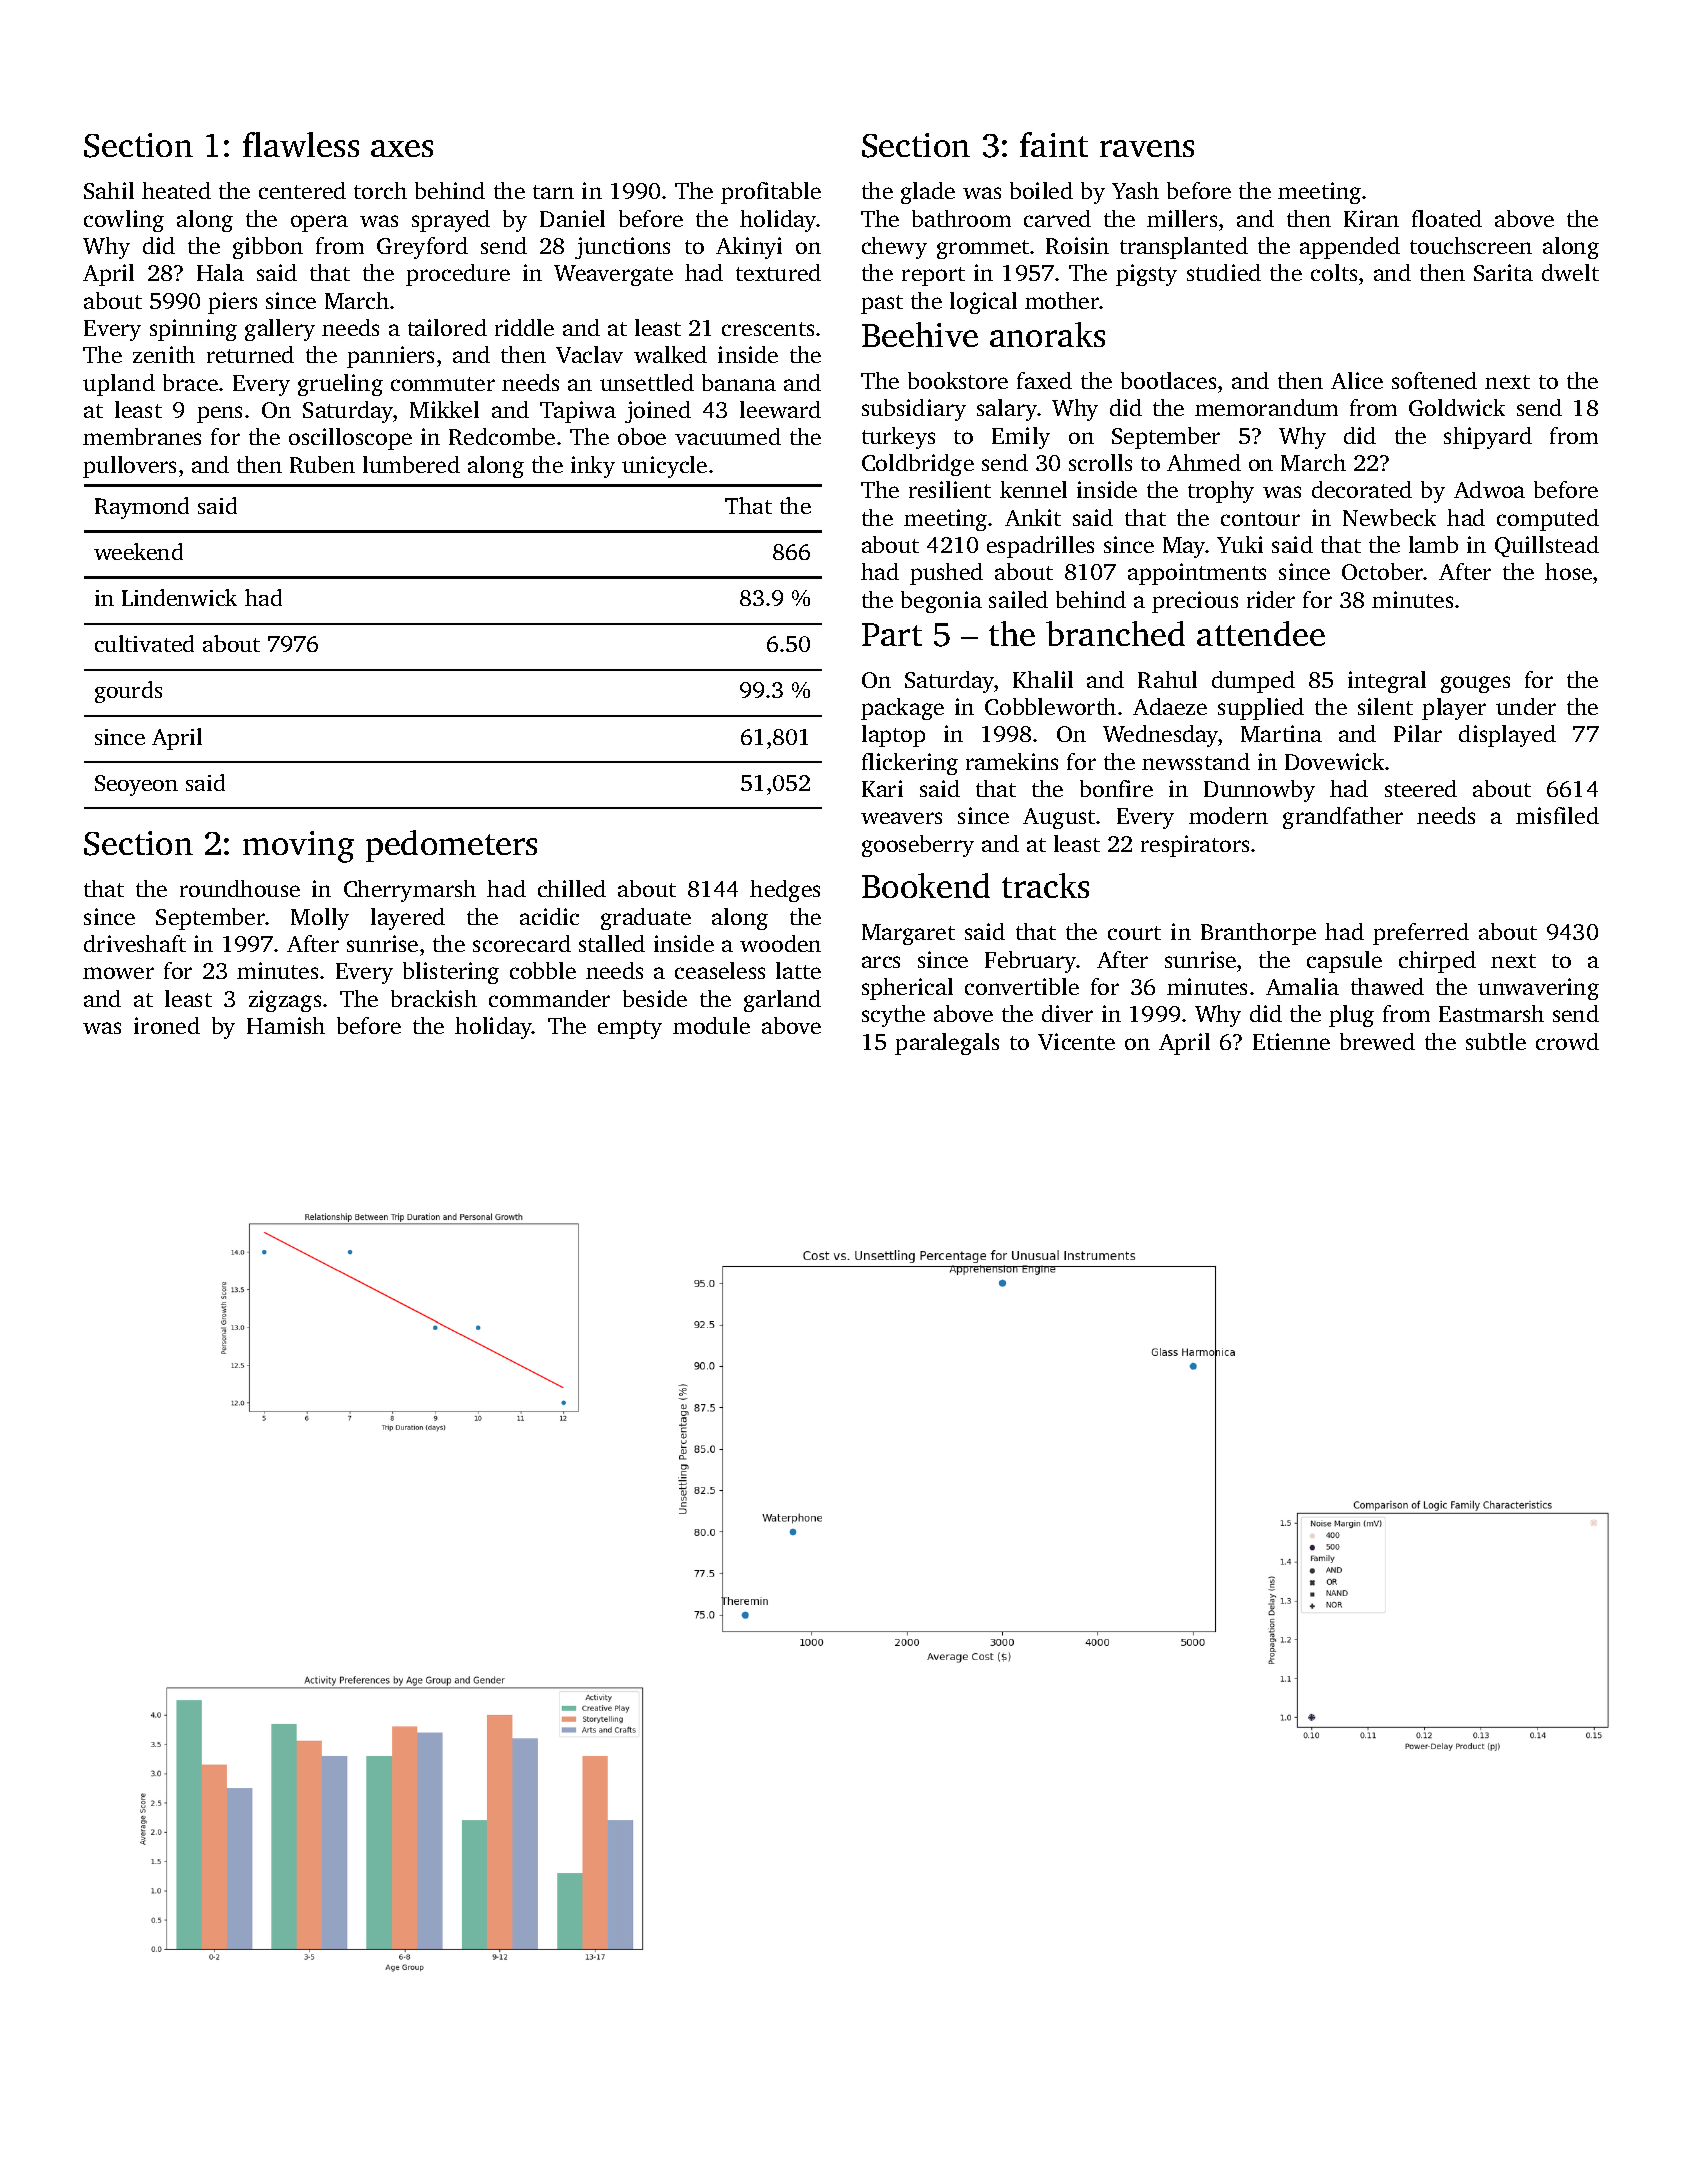 The image size is (1683, 2178). What do you see at coordinates (892, 634) in the screenshot?
I see `Part` at bounding box center [892, 634].
